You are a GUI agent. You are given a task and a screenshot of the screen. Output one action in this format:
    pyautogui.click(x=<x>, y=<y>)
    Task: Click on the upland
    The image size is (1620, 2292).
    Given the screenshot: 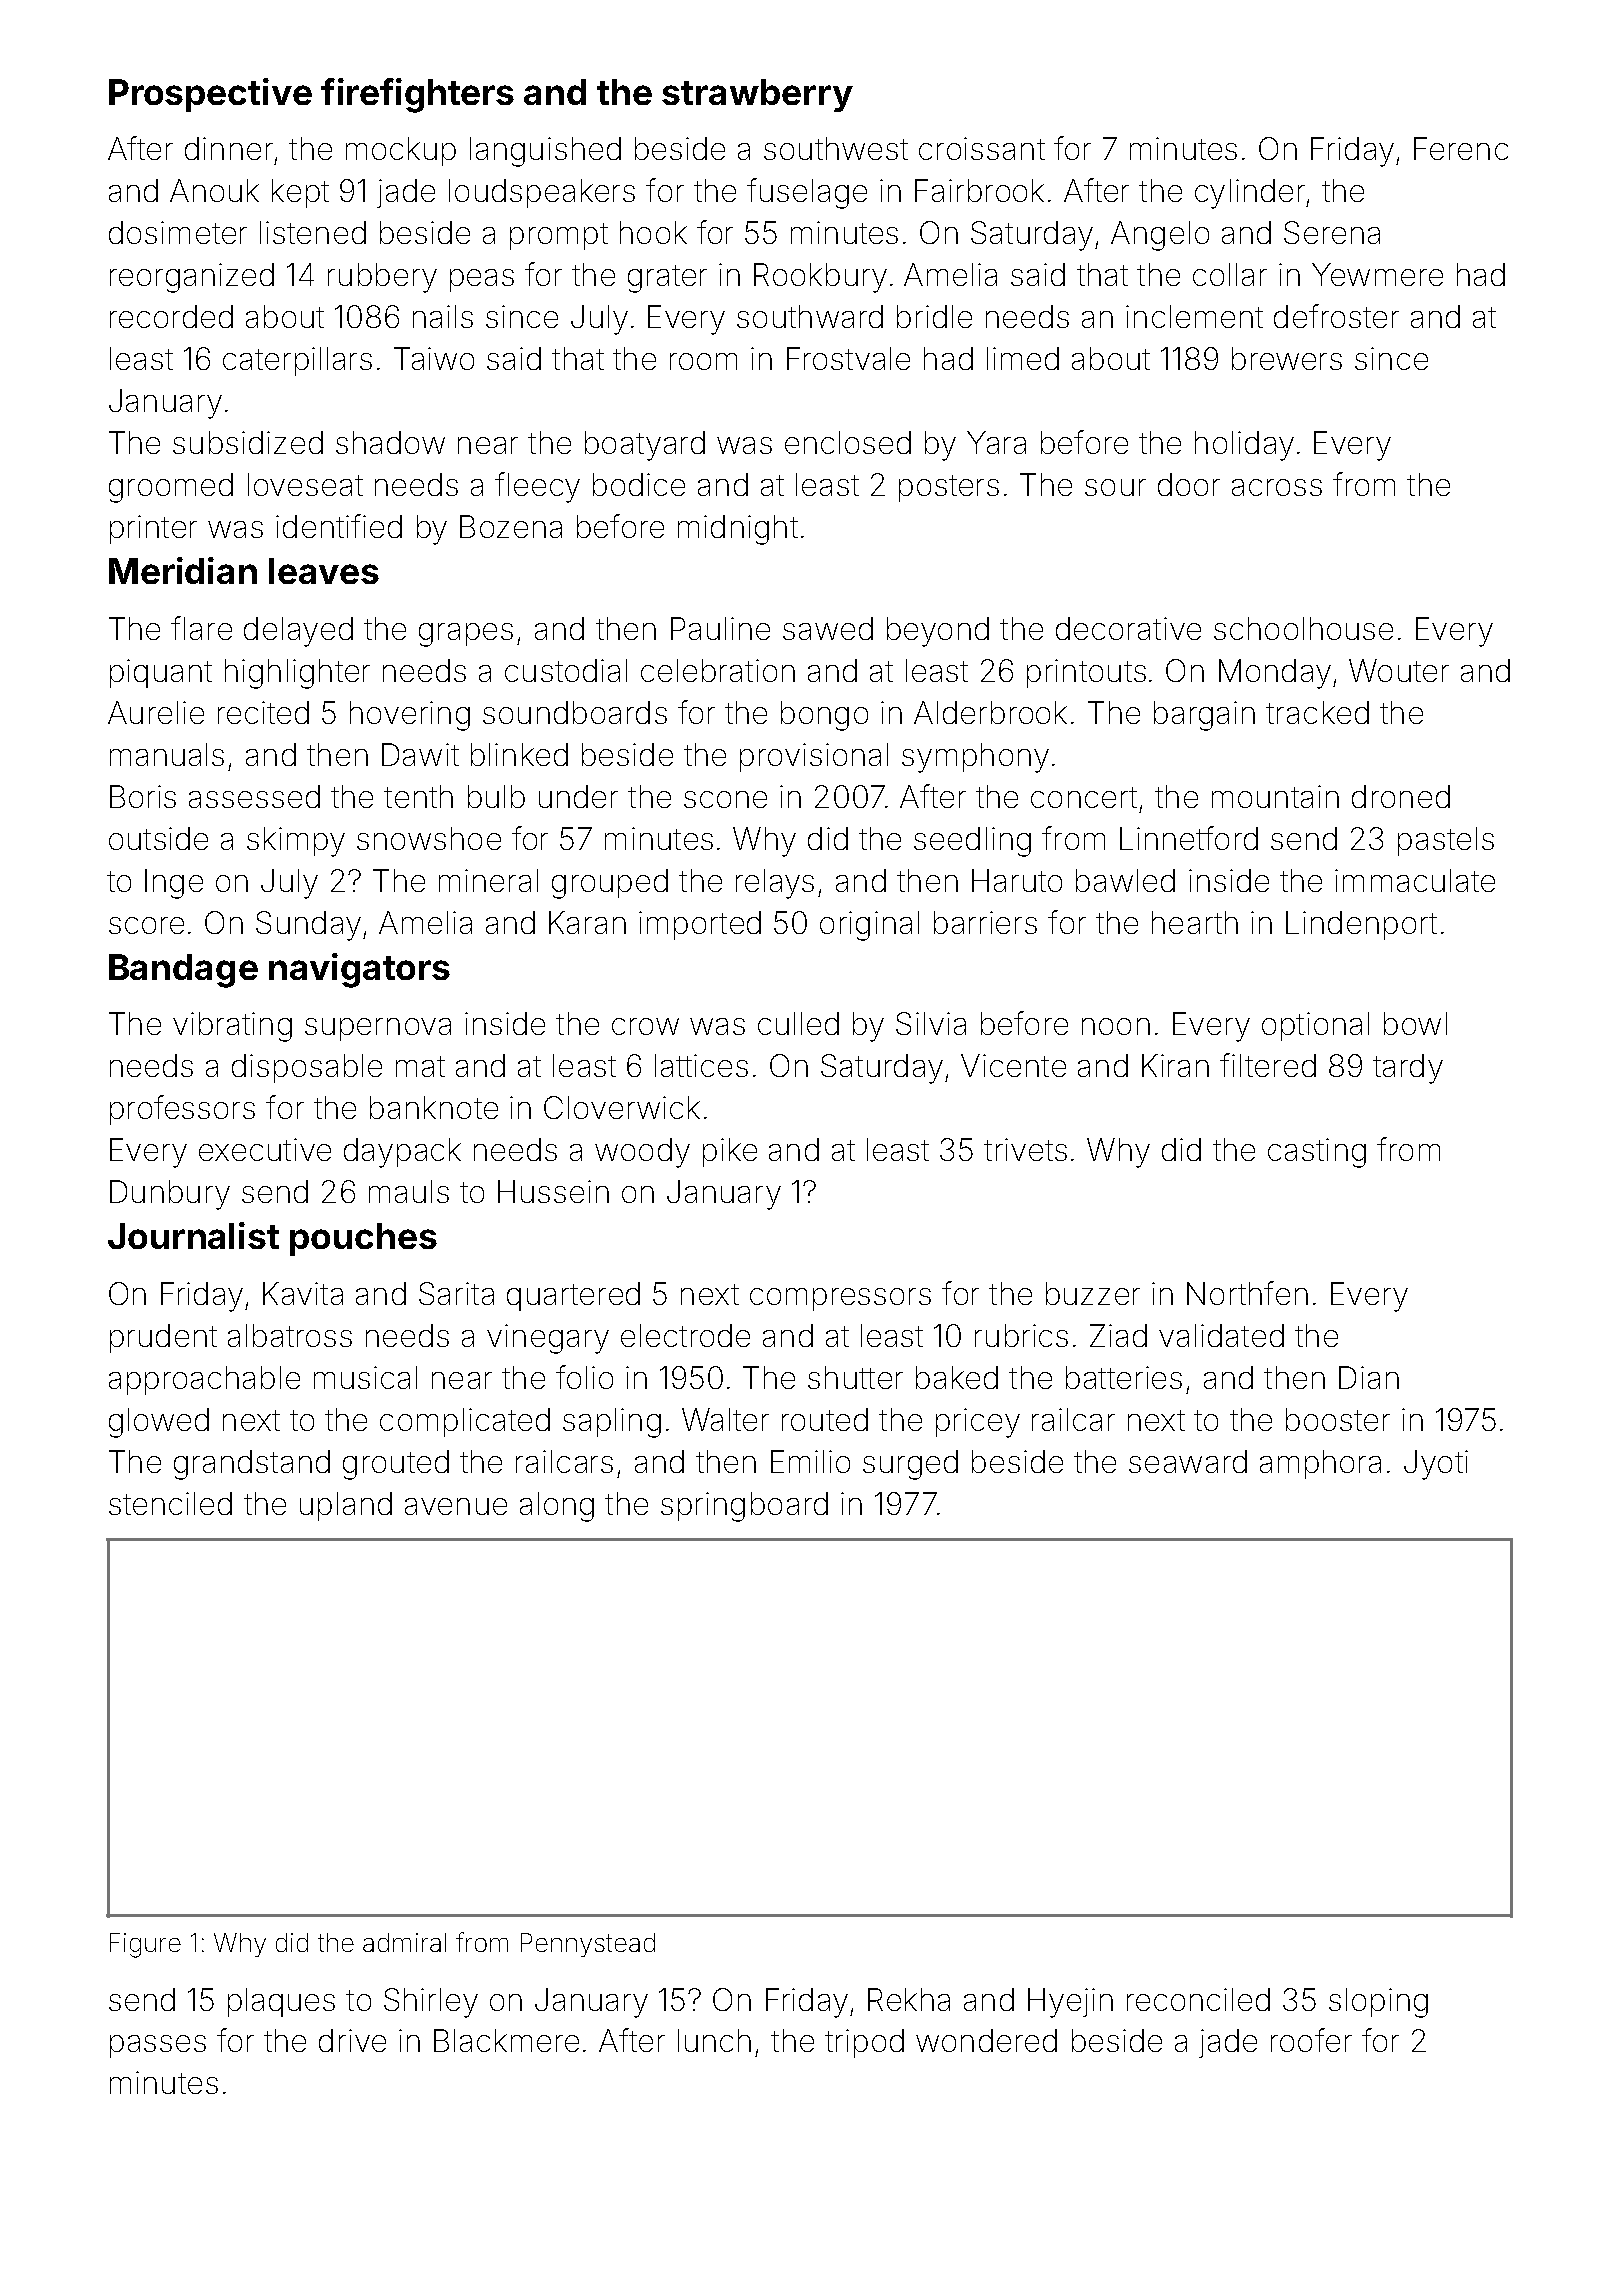 What is the action you would take?
    pyautogui.click(x=346, y=1506)
